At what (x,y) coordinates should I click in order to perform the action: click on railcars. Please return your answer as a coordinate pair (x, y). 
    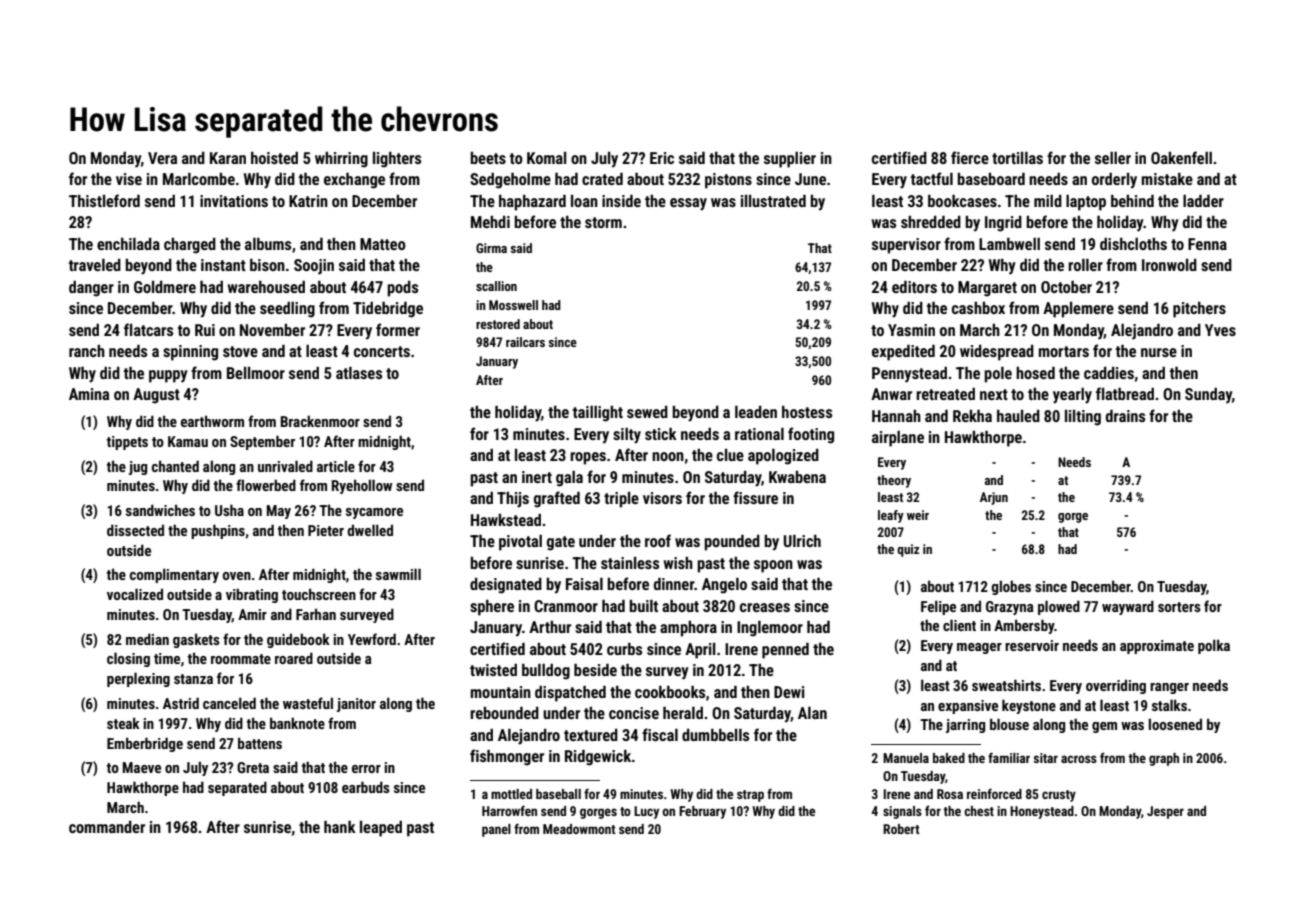
    Looking at the image, I should click on (525, 342).
